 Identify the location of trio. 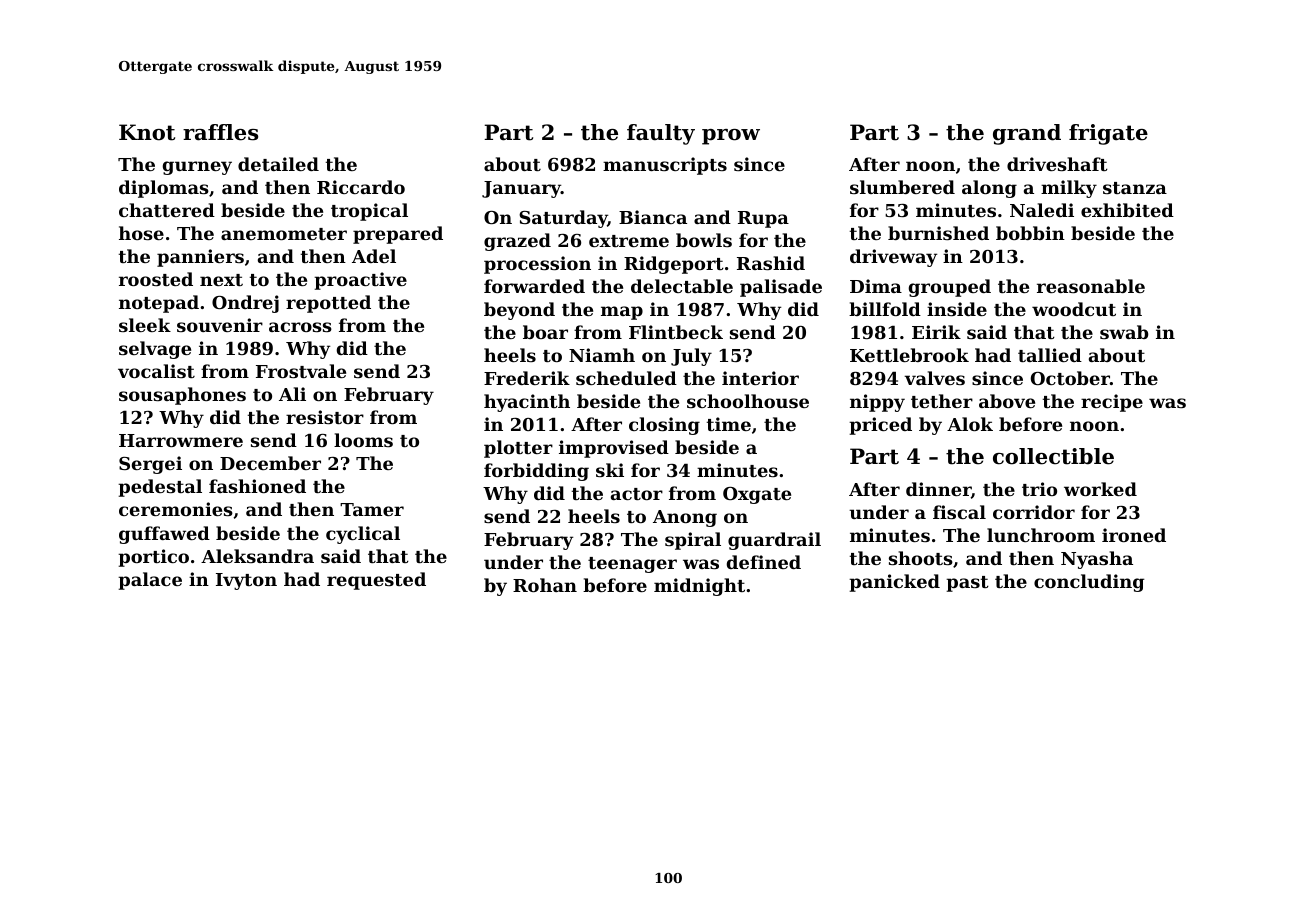
(1039, 489).
